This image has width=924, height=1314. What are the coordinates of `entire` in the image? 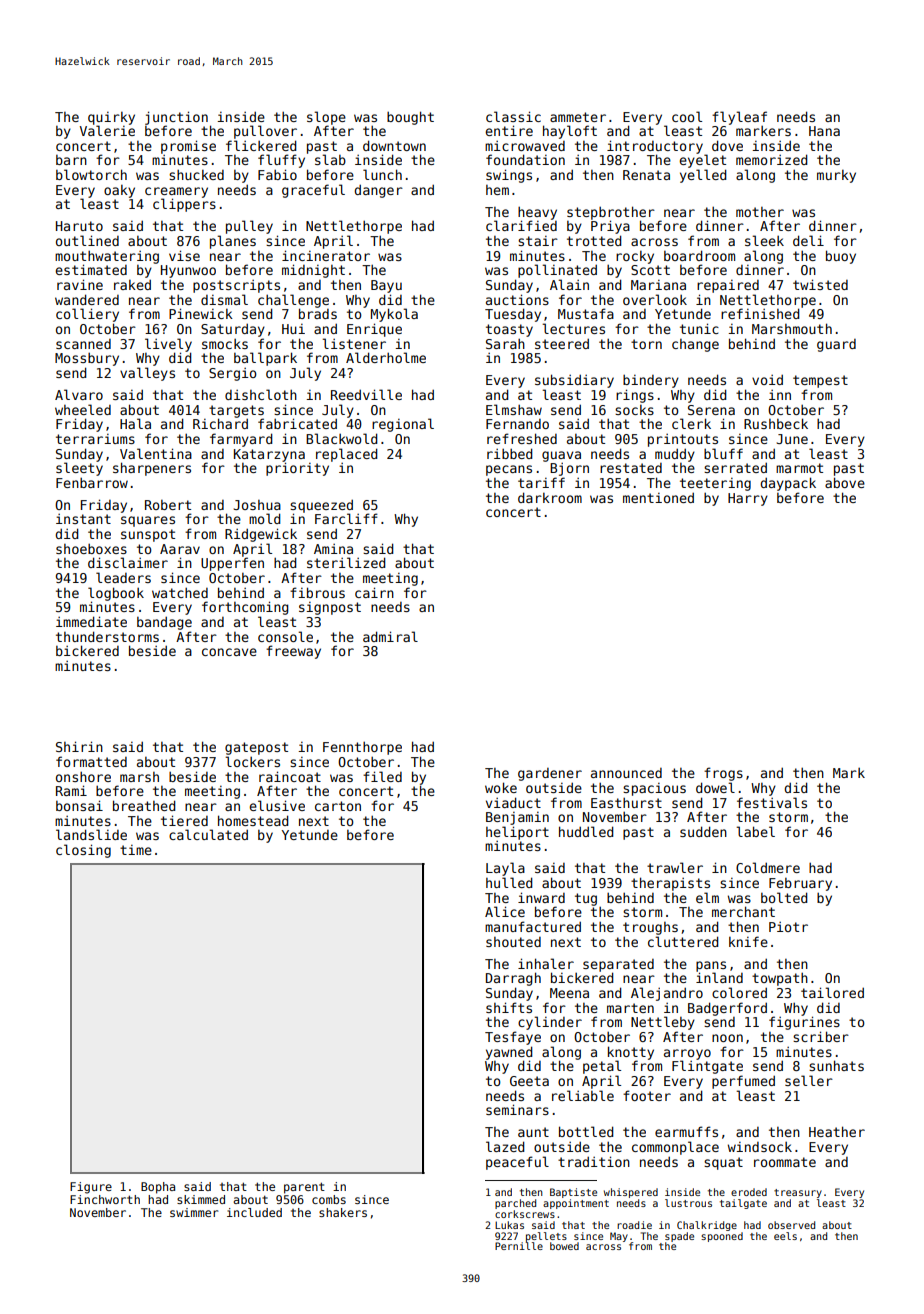 It's located at (509, 130).
